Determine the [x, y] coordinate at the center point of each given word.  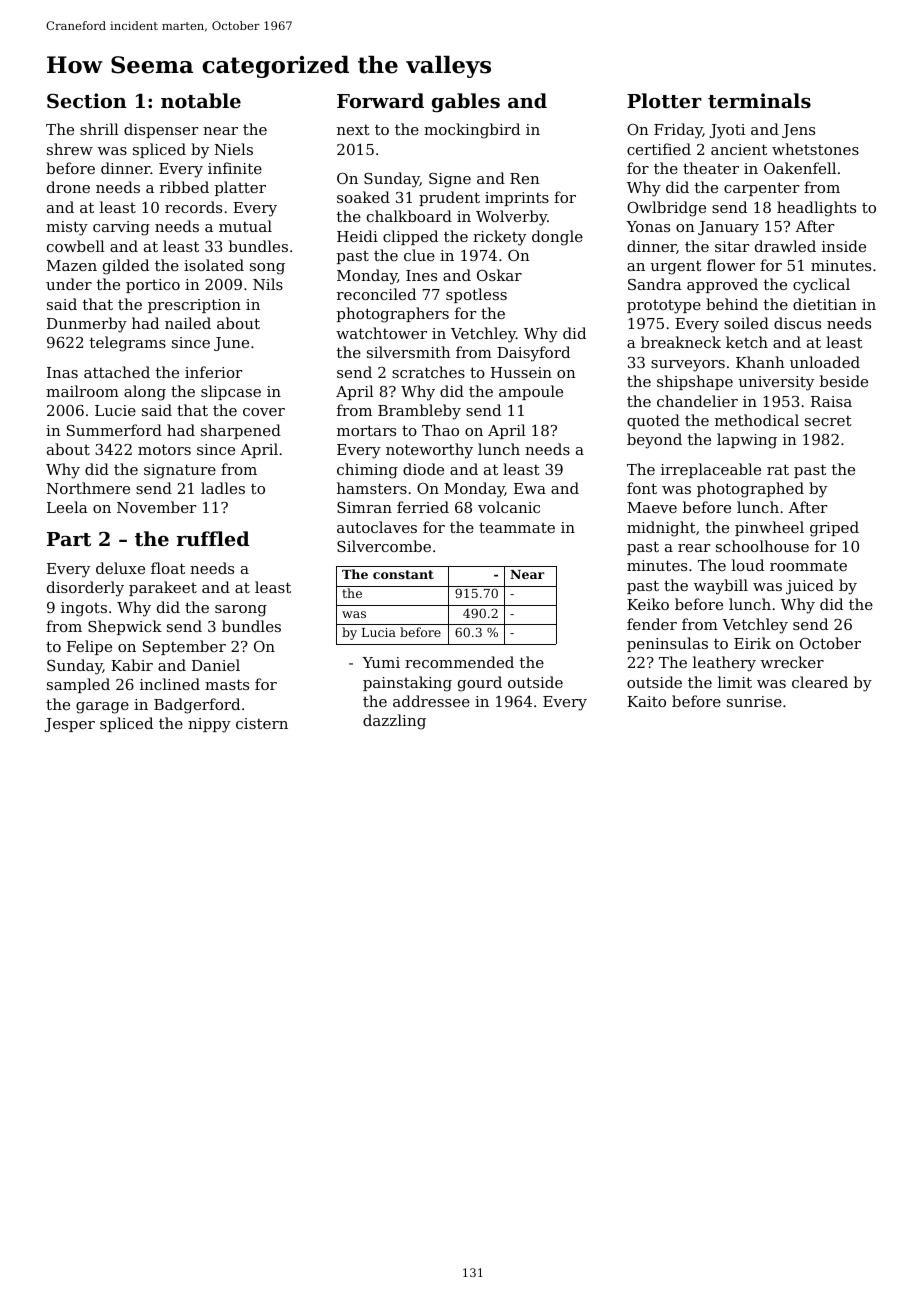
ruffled [213, 538]
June [231, 344]
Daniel [216, 665]
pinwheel [769, 528]
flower [731, 265]
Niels [234, 149]
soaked [363, 197]
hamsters [372, 488]
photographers [393, 315]
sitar [732, 246]
